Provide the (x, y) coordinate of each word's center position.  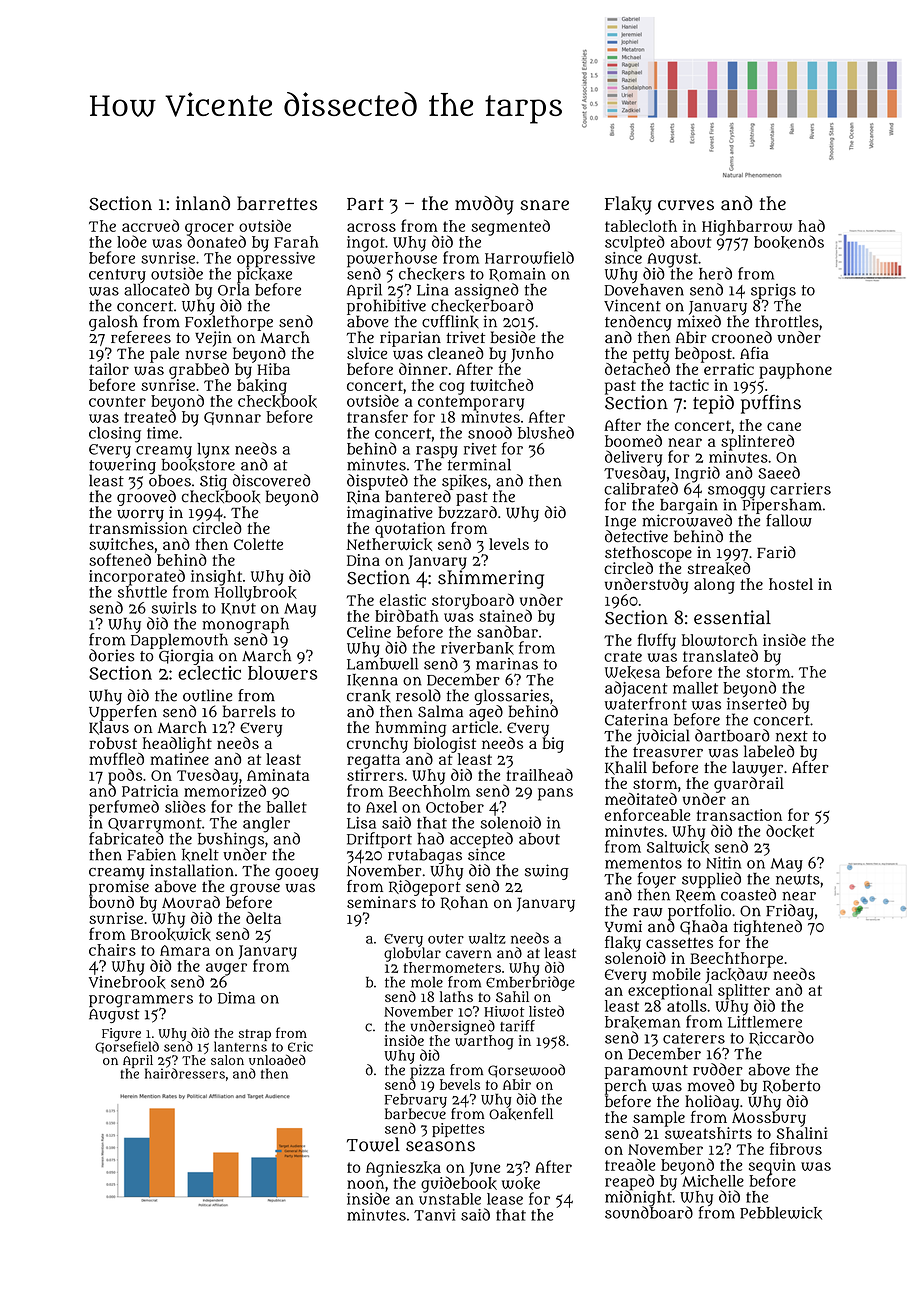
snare (545, 205)
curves (686, 205)
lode (132, 241)
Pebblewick (781, 1213)
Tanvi (435, 1215)
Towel (373, 1144)
